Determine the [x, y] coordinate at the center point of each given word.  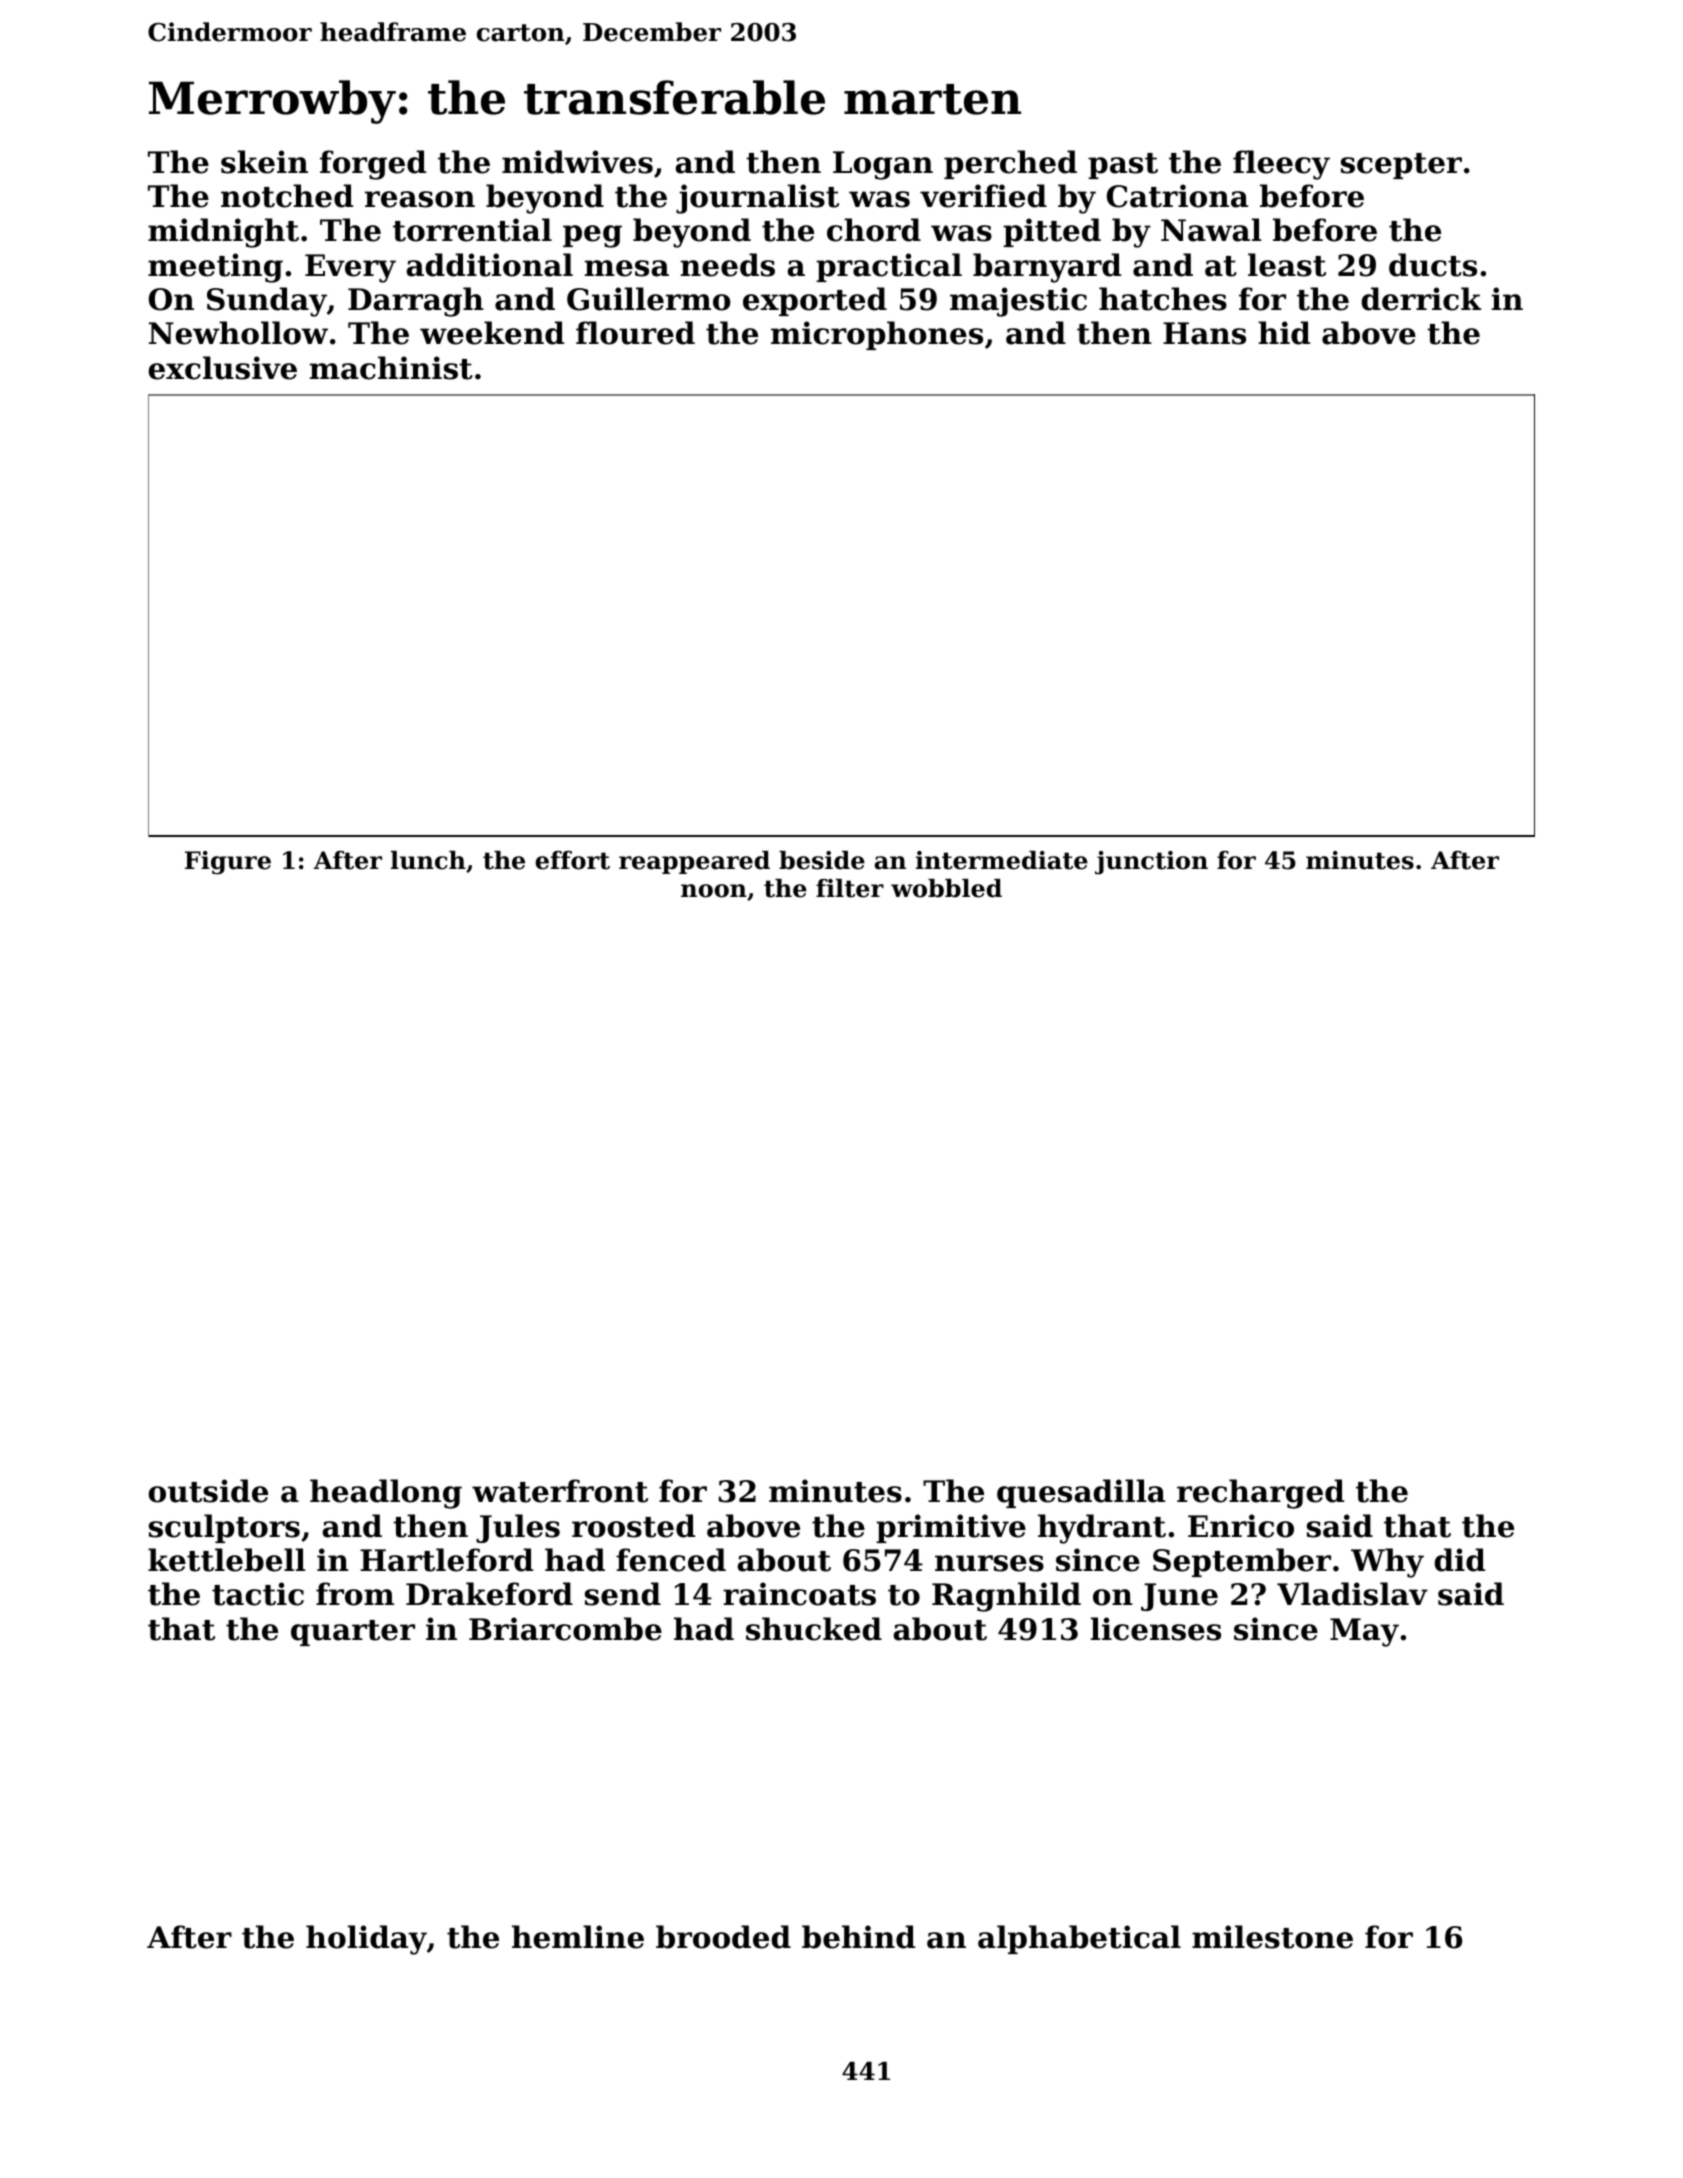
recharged [1260, 1494]
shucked [814, 1629]
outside [208, 1491]
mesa [627, 268]
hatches [1163, 299]
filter [850, 888]
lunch [428, 860]
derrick [1421, 299]
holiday [366, 1940]
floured [635, 333]
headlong [386, 1494]
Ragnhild [1006, 1597]
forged [373, 165]
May [1364, 1632]
